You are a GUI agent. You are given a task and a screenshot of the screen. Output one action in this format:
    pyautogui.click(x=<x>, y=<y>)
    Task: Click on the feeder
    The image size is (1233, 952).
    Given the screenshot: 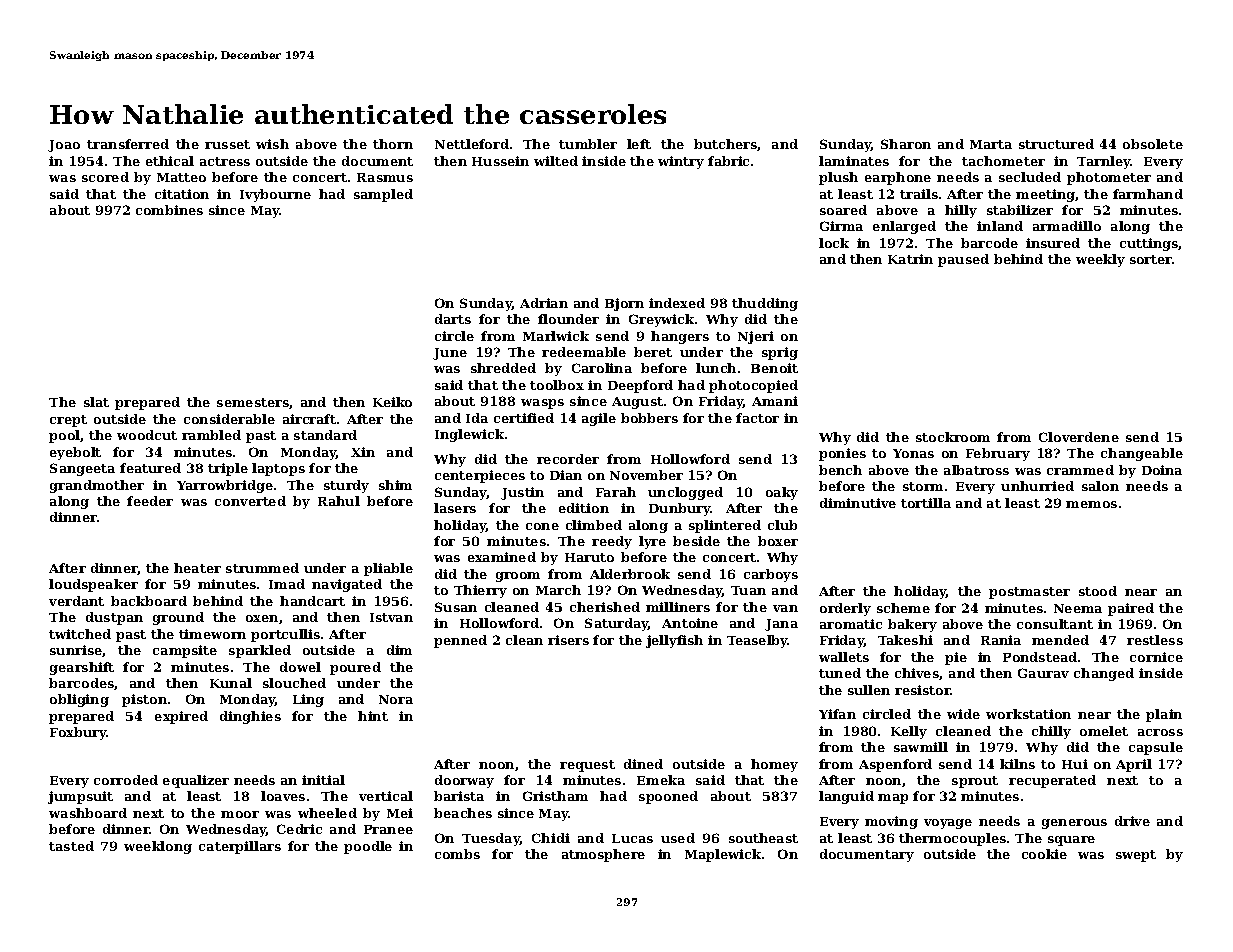 What is the action you would take?
    pyautogui.click(x=150, y=501)
